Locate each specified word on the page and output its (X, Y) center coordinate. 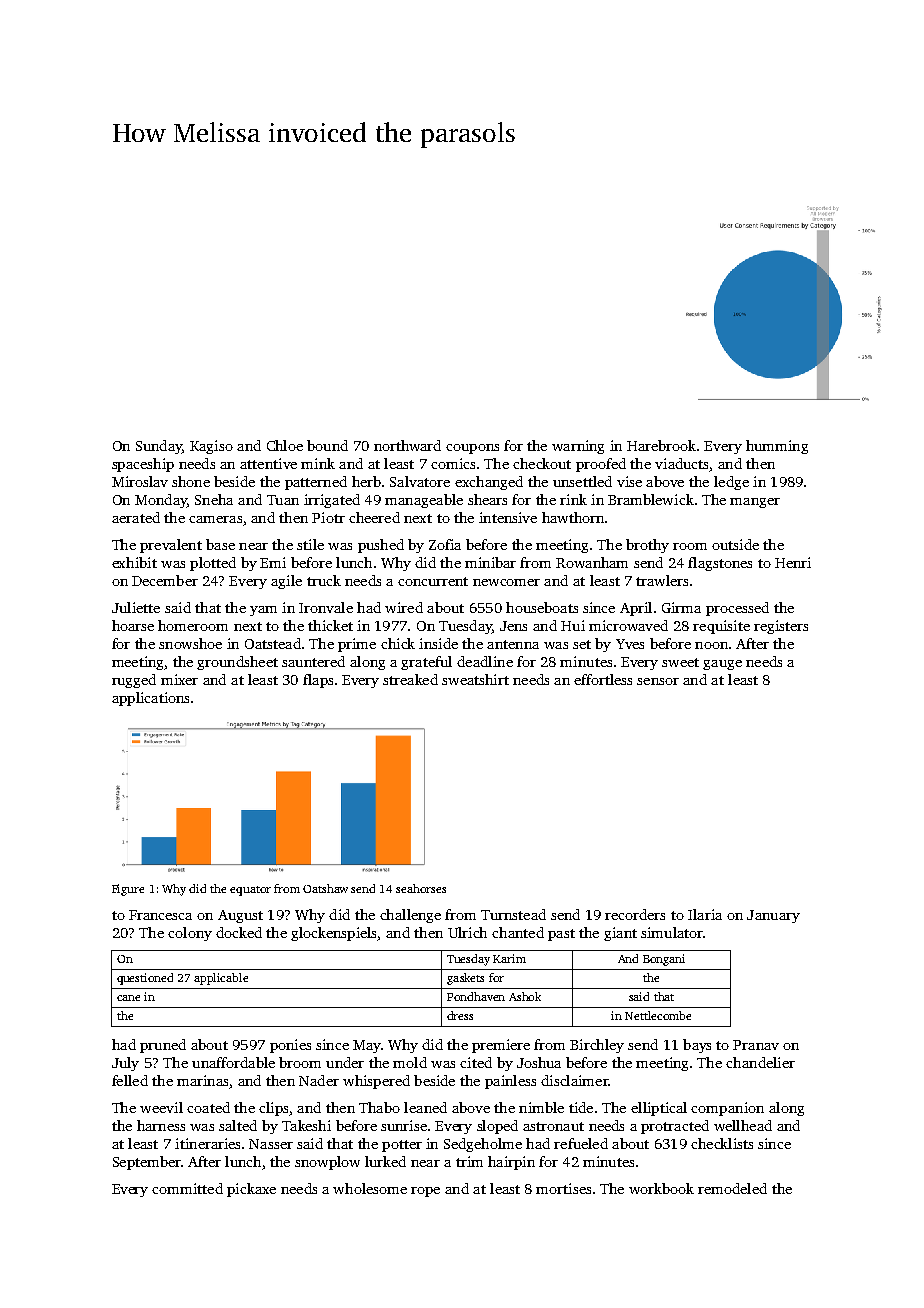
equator (250, 891)
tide (581, 1107)
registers (781, 627)
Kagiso (211, 447)
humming (777, 447)
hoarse (133, 625)
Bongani (664, 960)
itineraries (207, 1143)
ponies (290, 1046)
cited (476, 1062)
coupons (472, 449)
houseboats (542, 607)
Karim (509, 958)
